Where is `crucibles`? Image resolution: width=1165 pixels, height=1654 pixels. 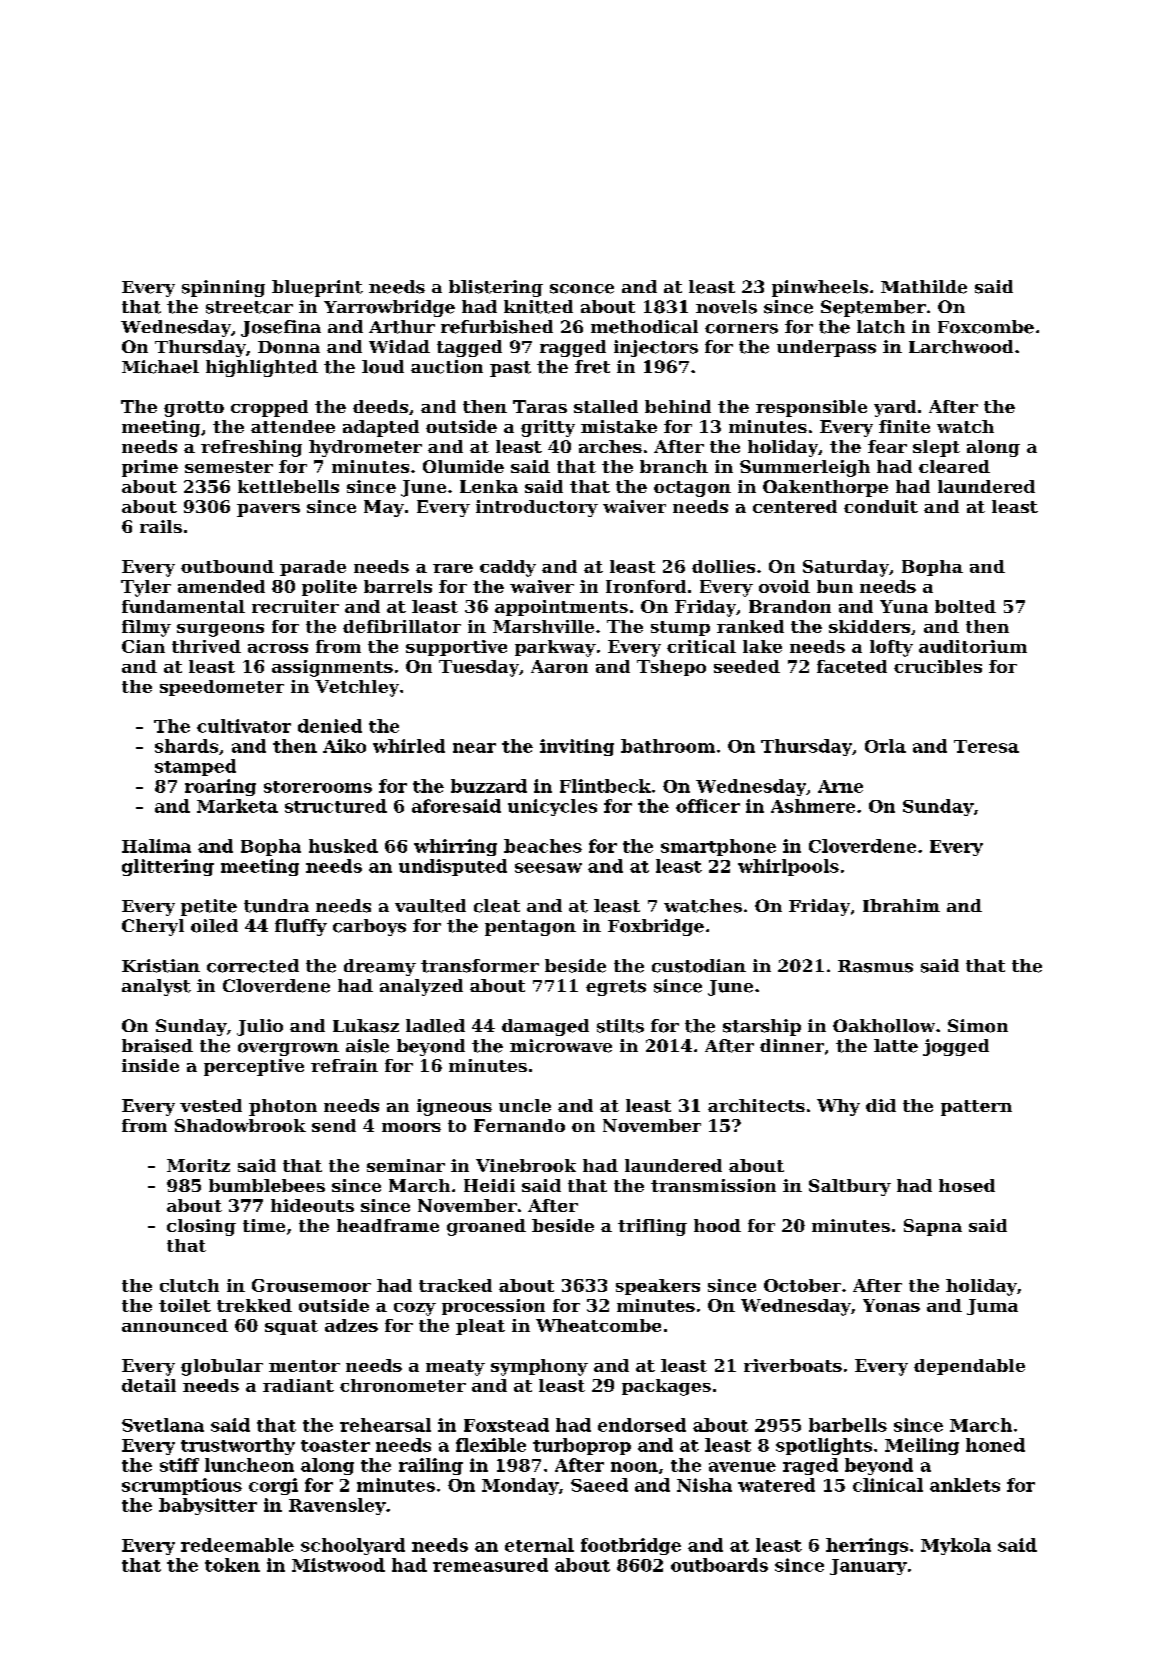
crucibles is located at coordinates (938, 666).
